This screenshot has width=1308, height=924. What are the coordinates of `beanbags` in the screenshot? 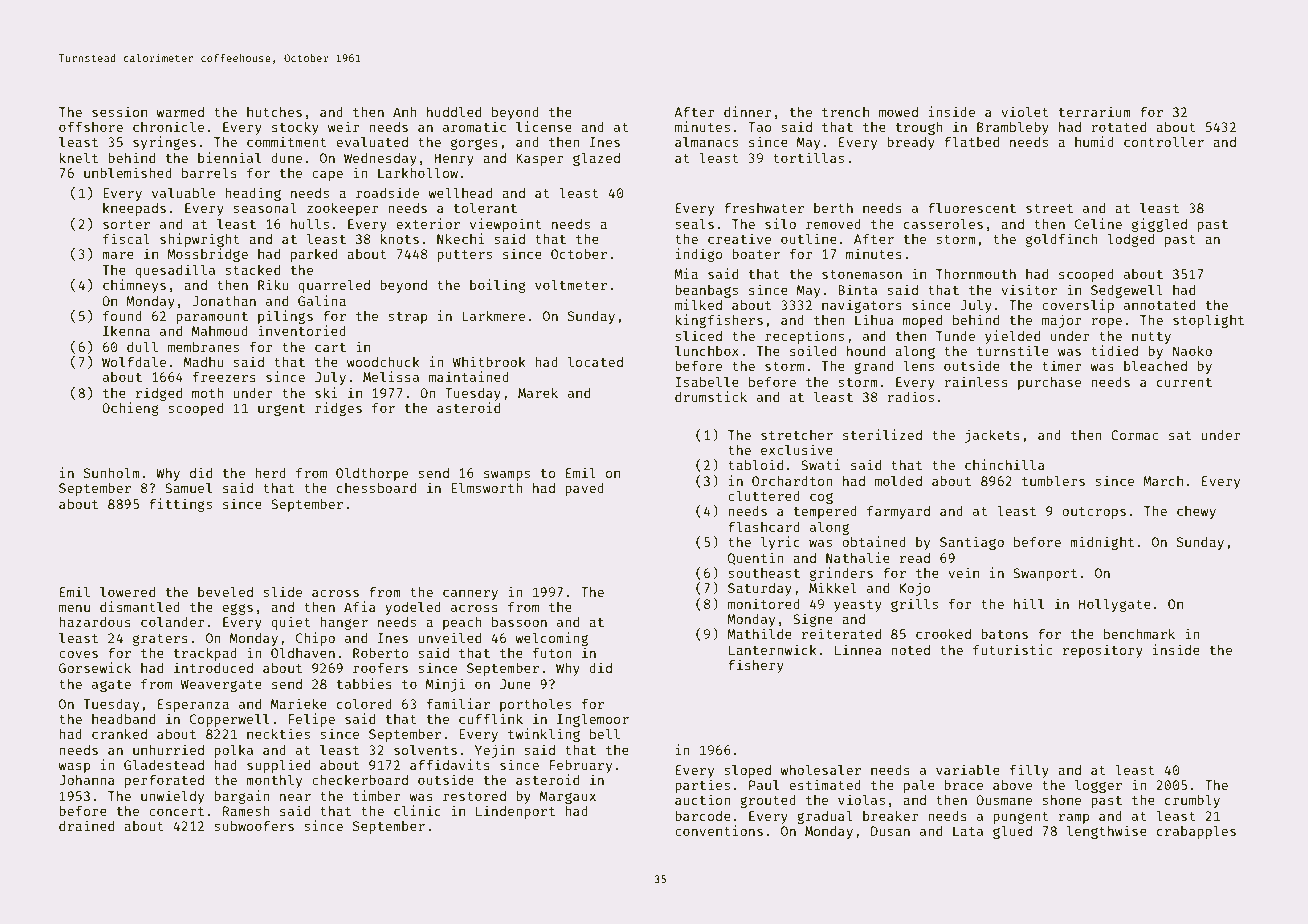 It's located at (706, 291).
